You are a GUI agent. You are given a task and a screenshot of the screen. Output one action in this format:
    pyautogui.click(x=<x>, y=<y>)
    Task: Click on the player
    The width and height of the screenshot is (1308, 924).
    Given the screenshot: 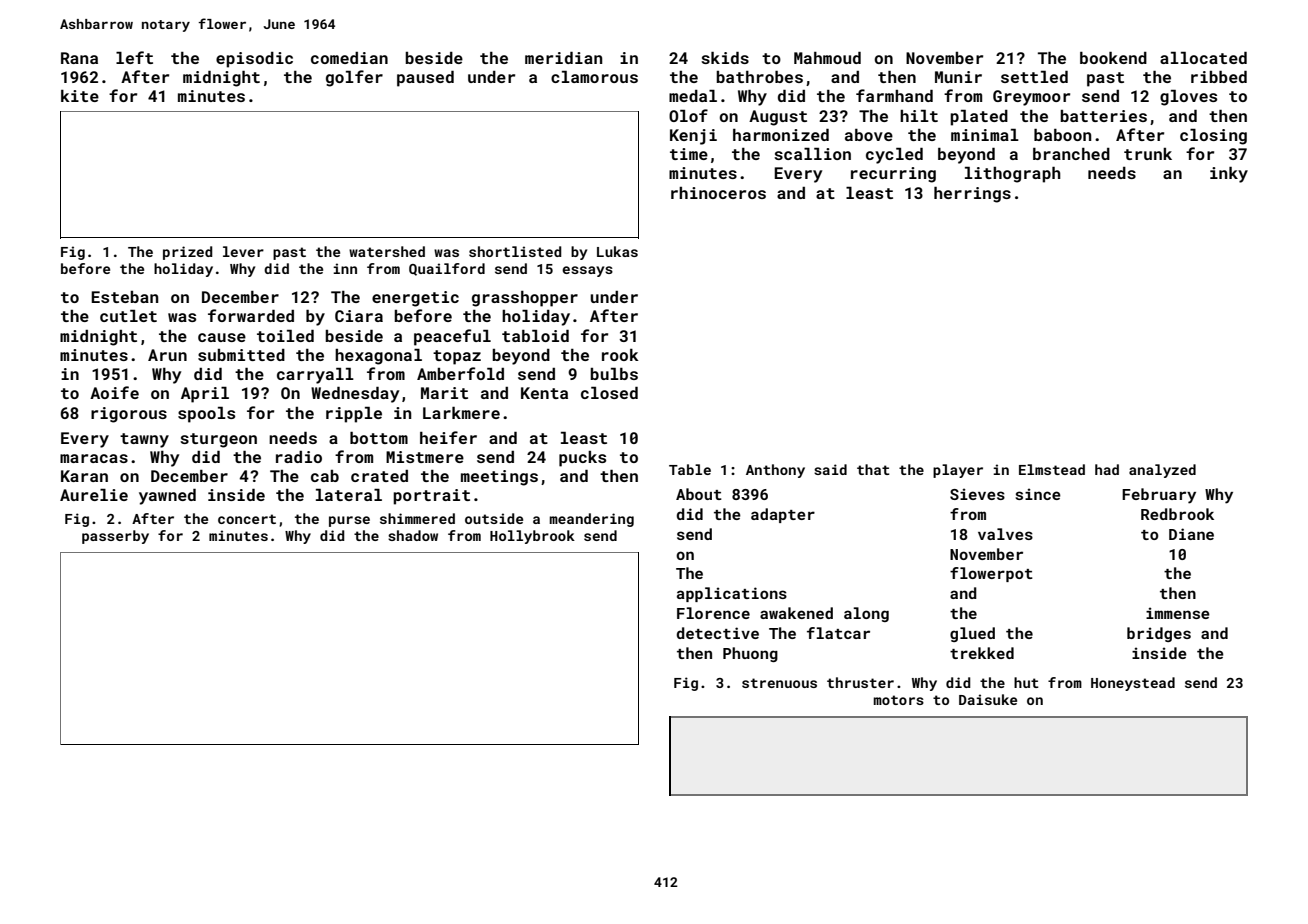 What is the action you would take?
    pyautogui.click(x=958, y=471)
